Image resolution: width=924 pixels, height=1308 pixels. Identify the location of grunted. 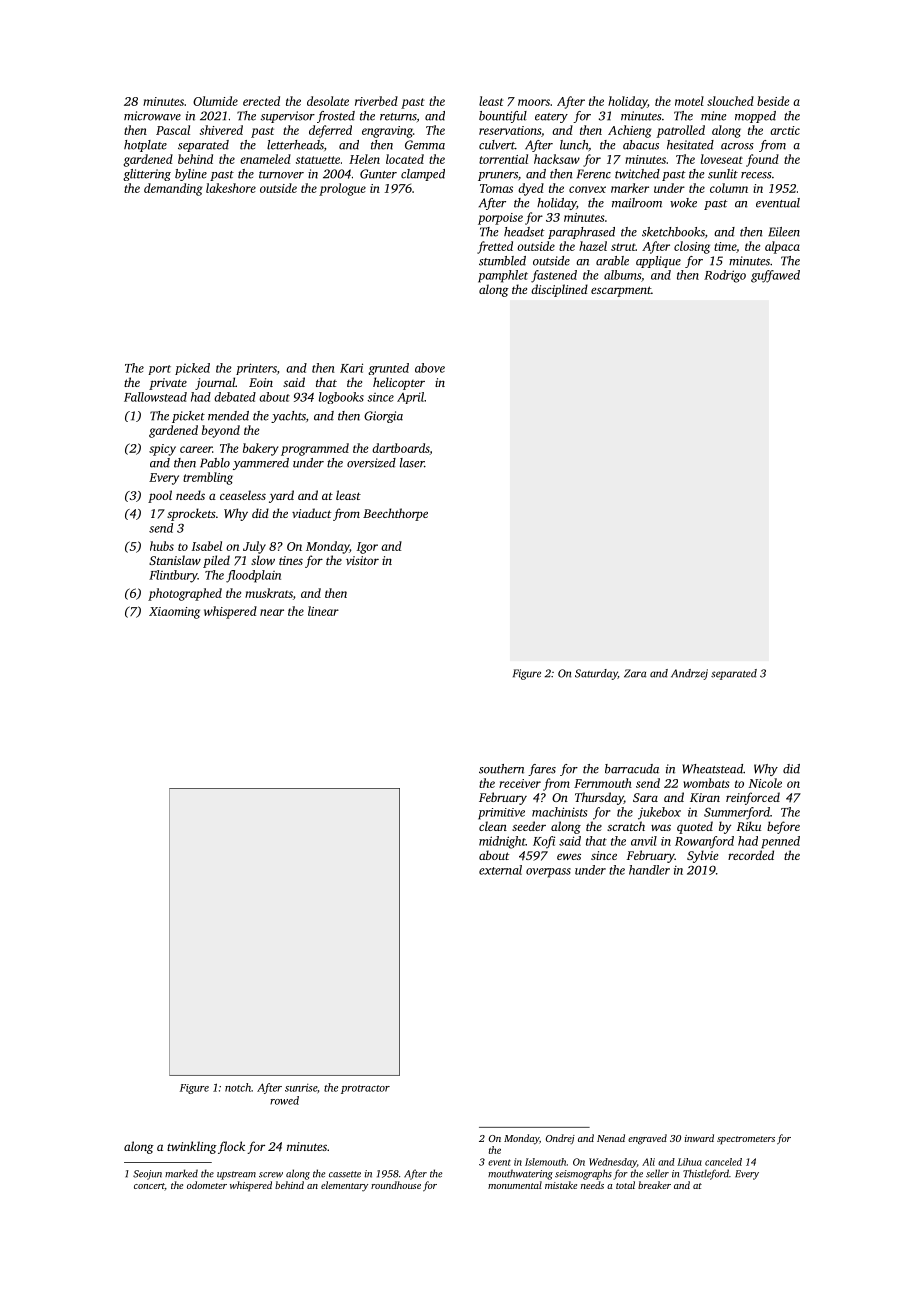
(388, 369).
